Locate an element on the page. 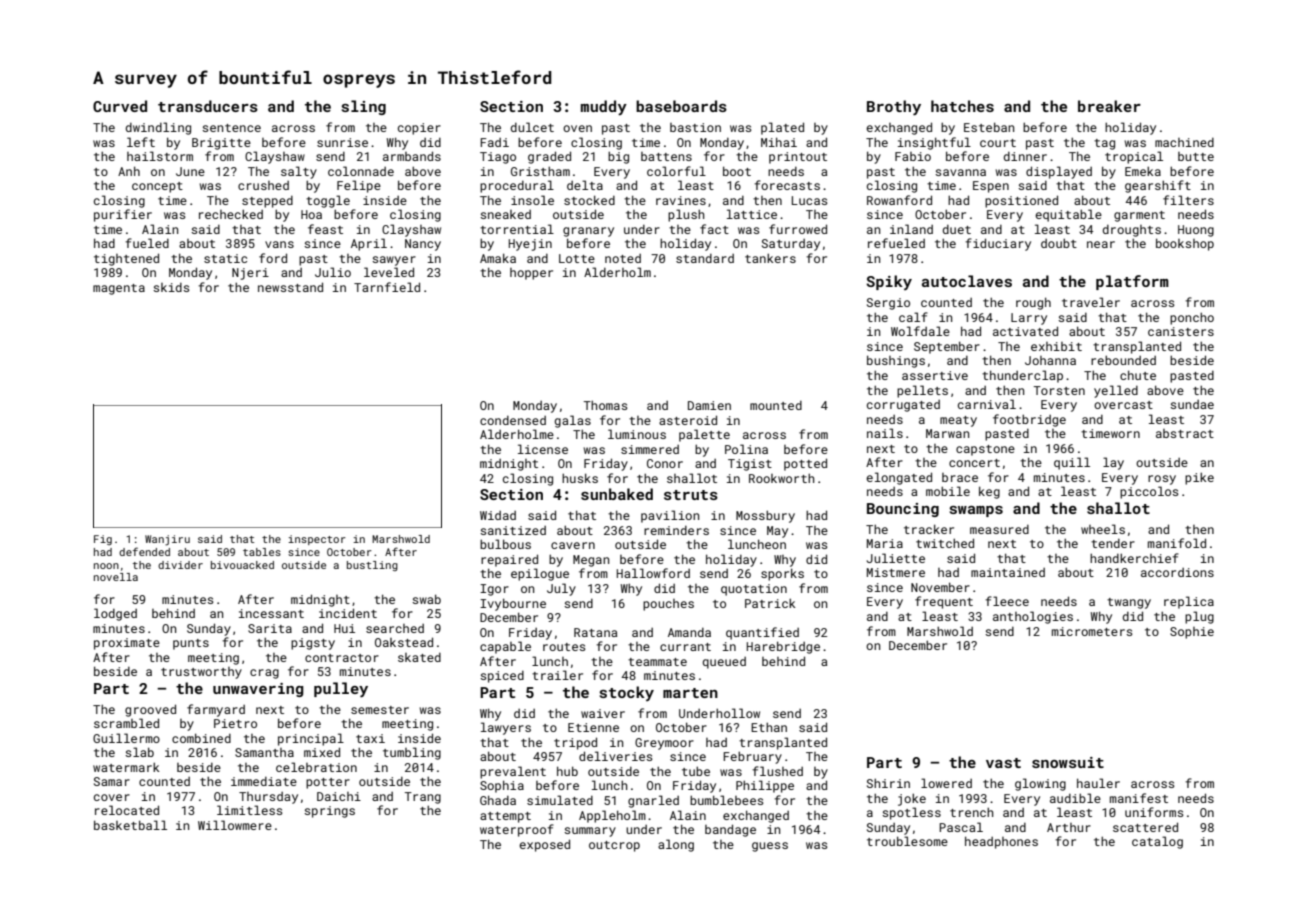 The image size is (1308, 924). license is located at coordinates (543, 449).
